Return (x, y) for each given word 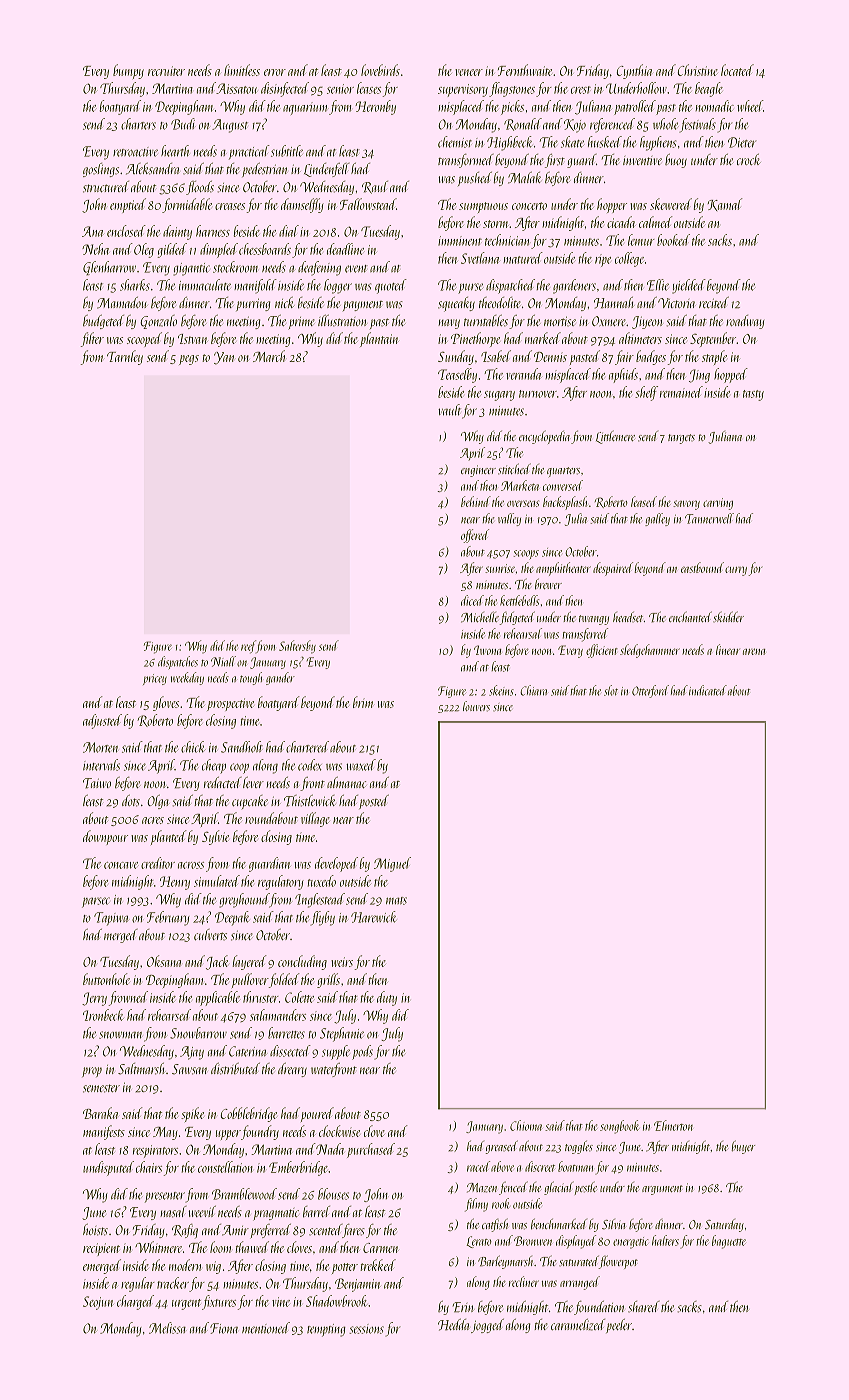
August (230, 126)
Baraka (100, 1113)
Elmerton (673, 1125)
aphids (623, 375)
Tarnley (125, 357)
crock (749, 159)
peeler (619, 1326)
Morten (100, 747)
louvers (476, 706)
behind (476, 501)
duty (387, 998)
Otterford (650, 691)
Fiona (224, 1328)
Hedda (454, 1325)
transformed (466, 161)
